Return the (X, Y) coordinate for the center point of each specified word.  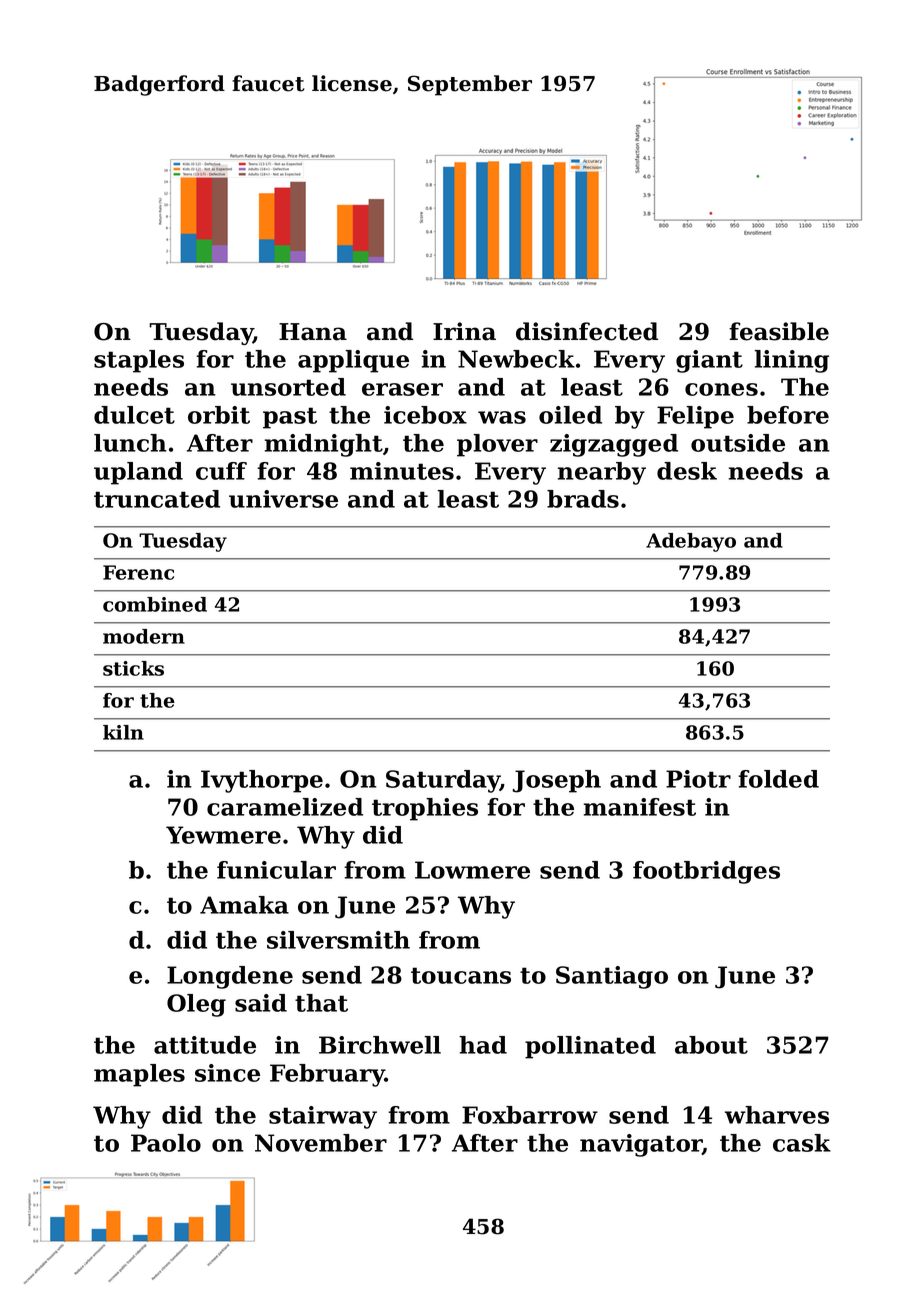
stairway (323, 1117)
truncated (157, 499)
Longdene (230, 977)
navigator (641, 1145)
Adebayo (691, 542)
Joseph (557, 781)
